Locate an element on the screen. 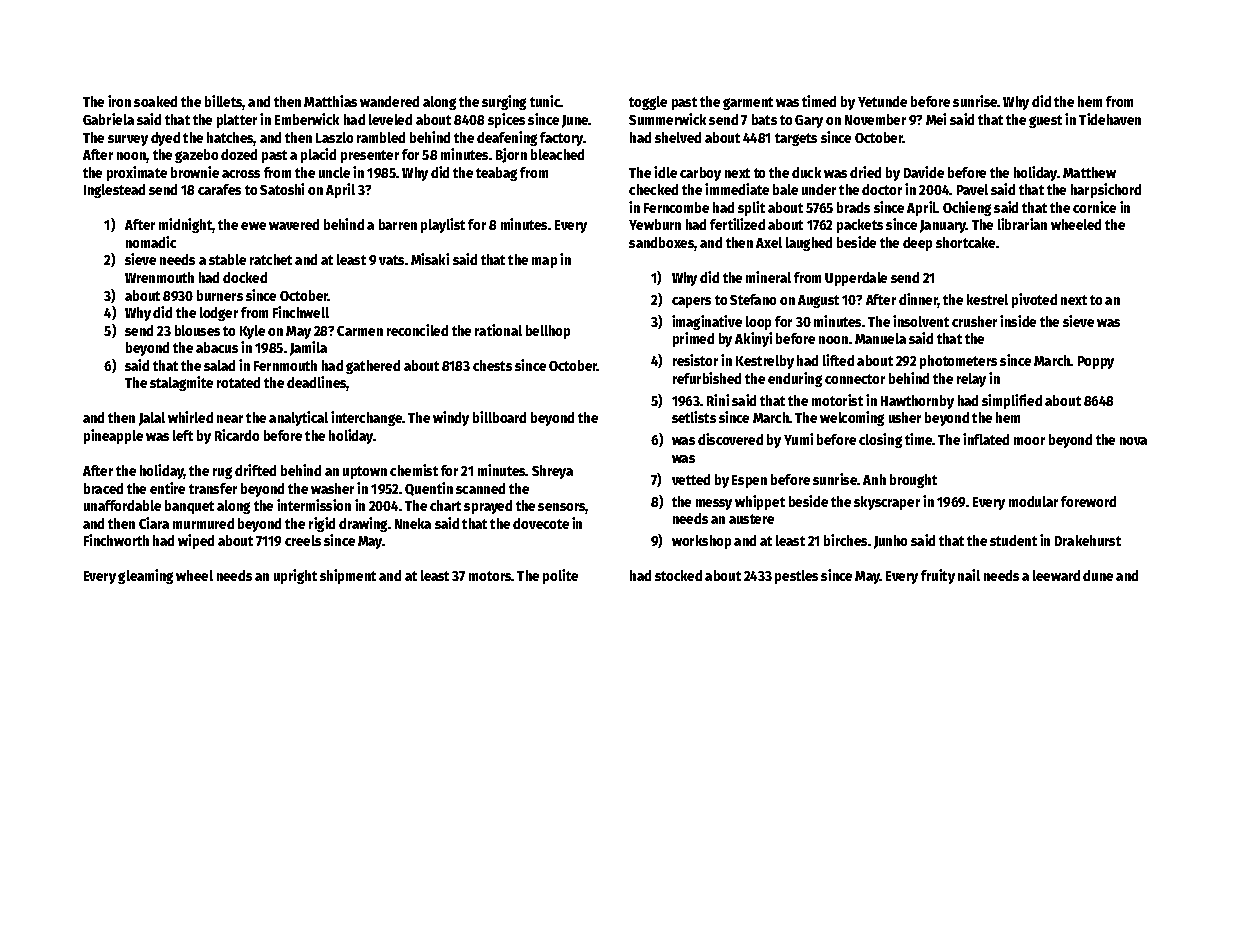  dinner is located at coordinates (918, 300).
